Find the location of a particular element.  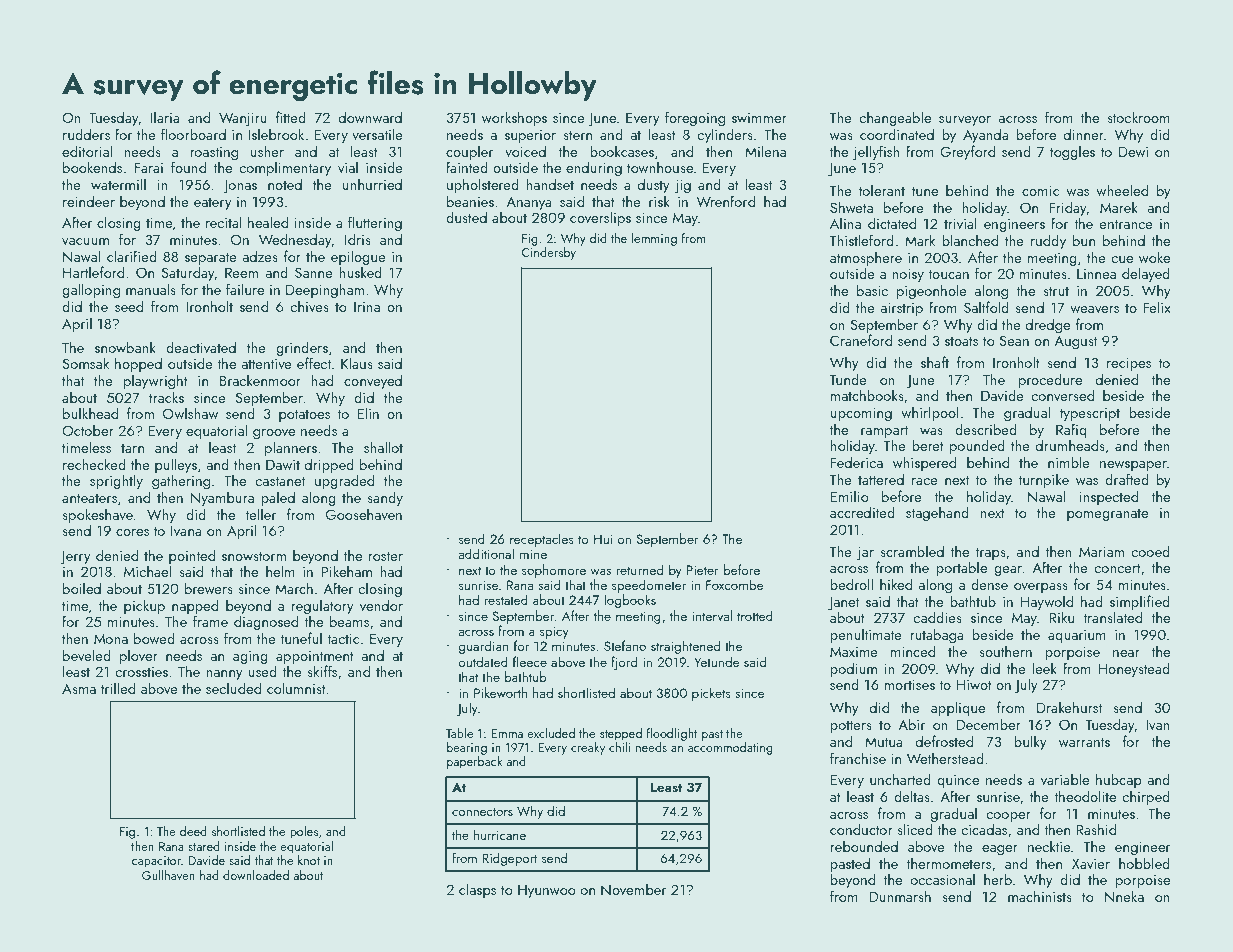

spicy is located at coordinates (554, 632).
